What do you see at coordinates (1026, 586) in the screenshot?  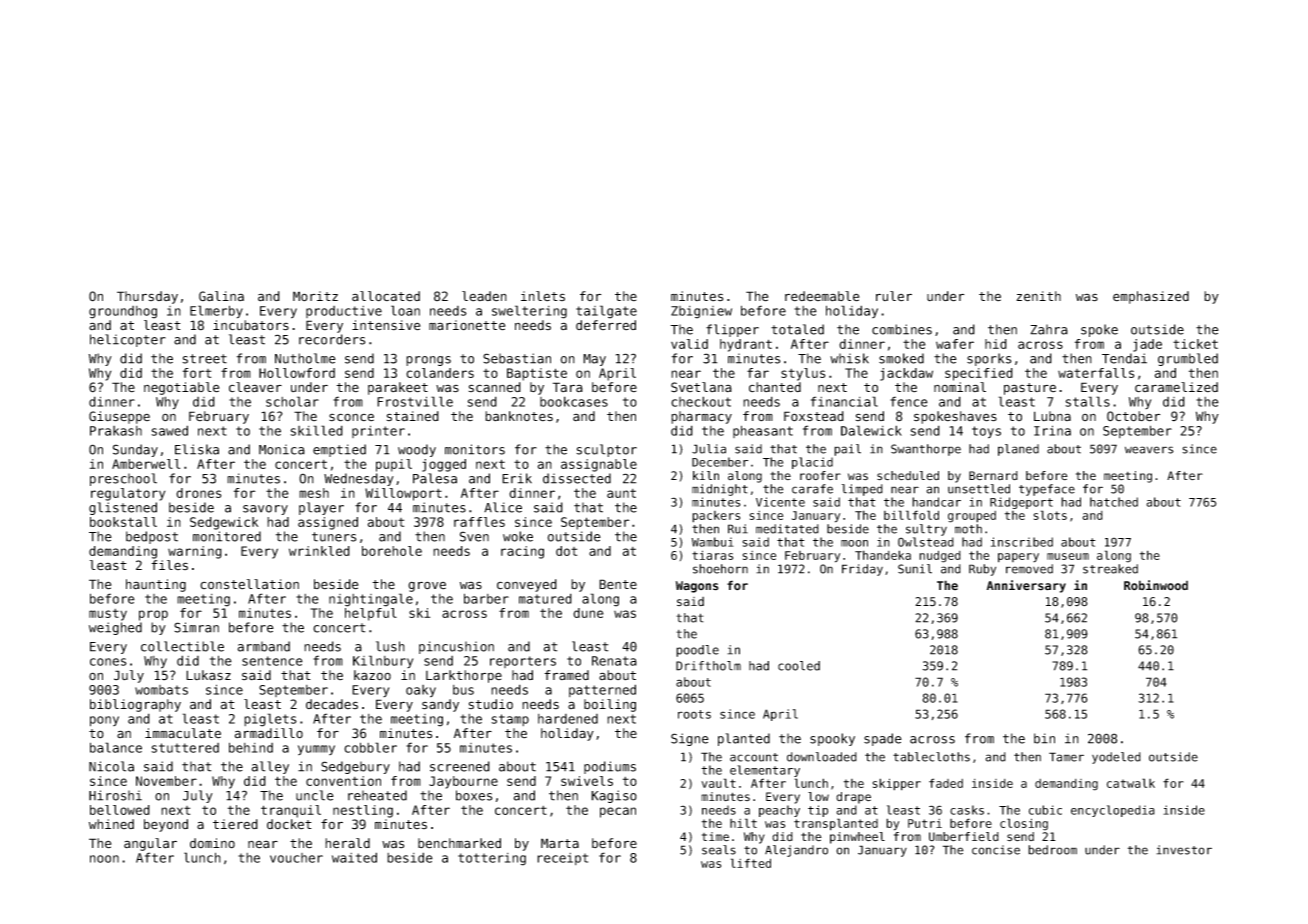 I see `Anniversary` at bounding box center [1026, 586].
